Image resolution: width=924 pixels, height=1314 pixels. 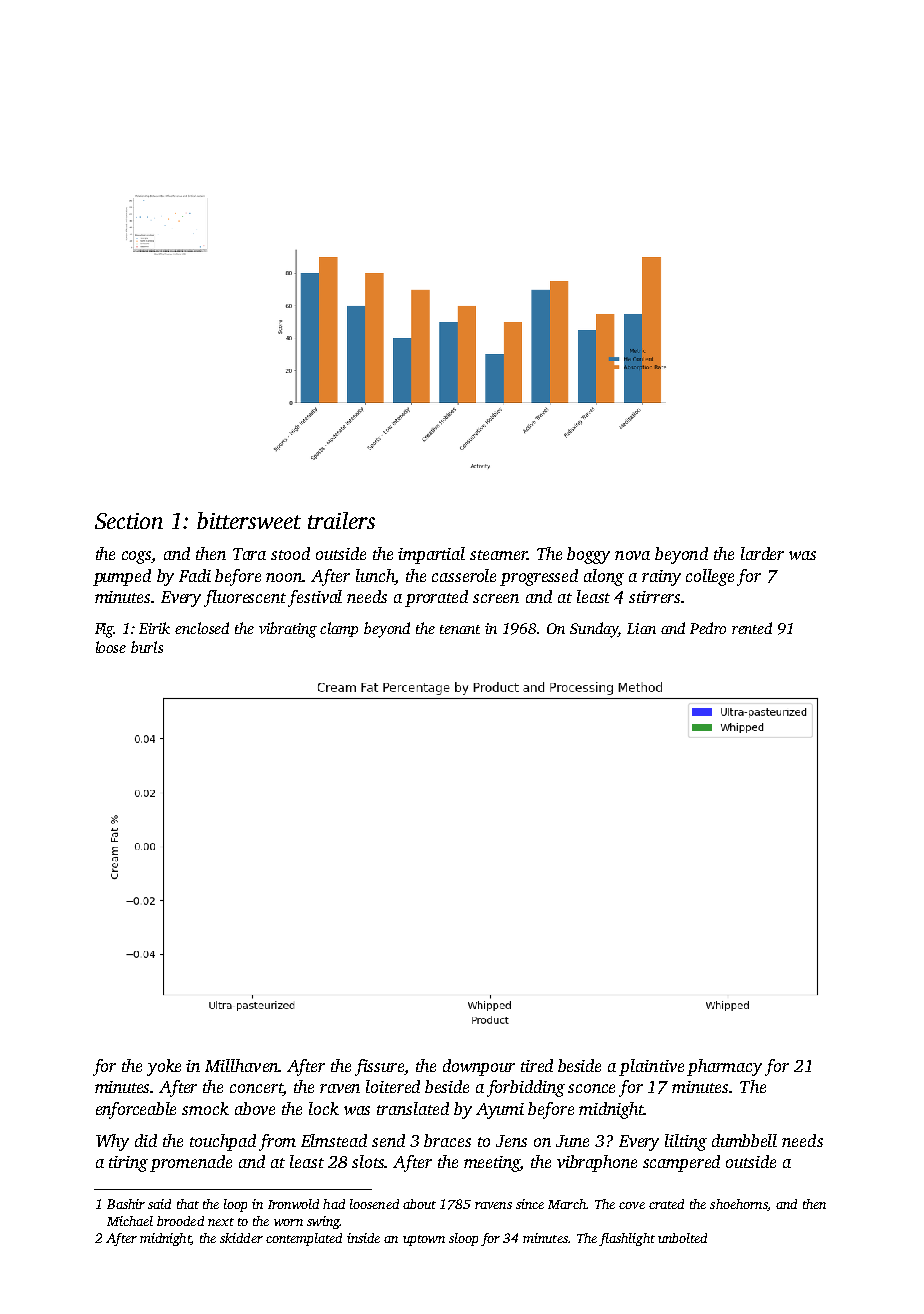 What do you see at coordinates (654, 597) in the screenshot?
I see `stirrers` at bounding box center [654, 597].
